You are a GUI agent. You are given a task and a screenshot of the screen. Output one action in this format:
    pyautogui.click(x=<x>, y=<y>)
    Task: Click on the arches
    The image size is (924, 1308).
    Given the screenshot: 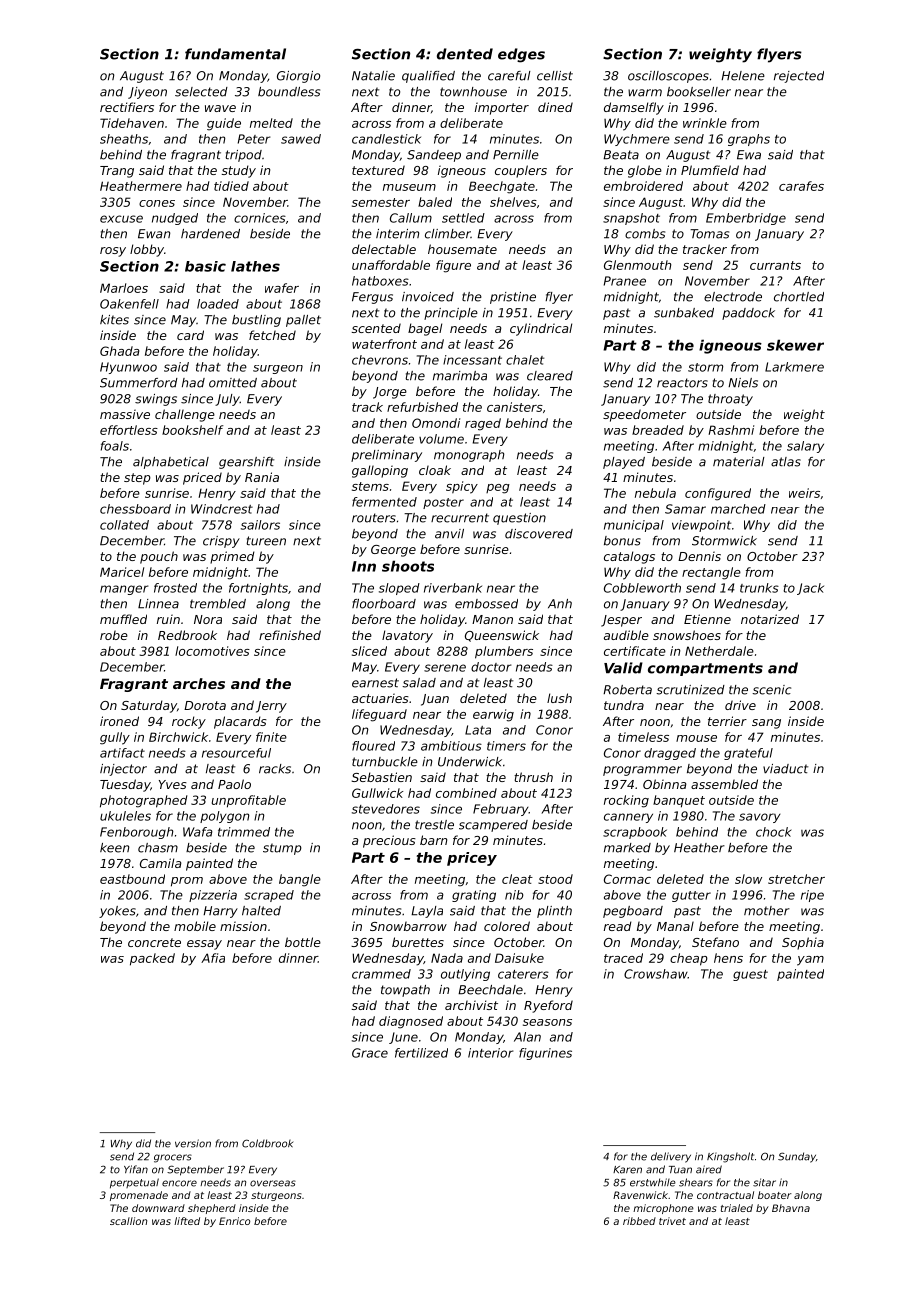 What is the action you would take?
    pyautogui.click(x=199, y=683)
